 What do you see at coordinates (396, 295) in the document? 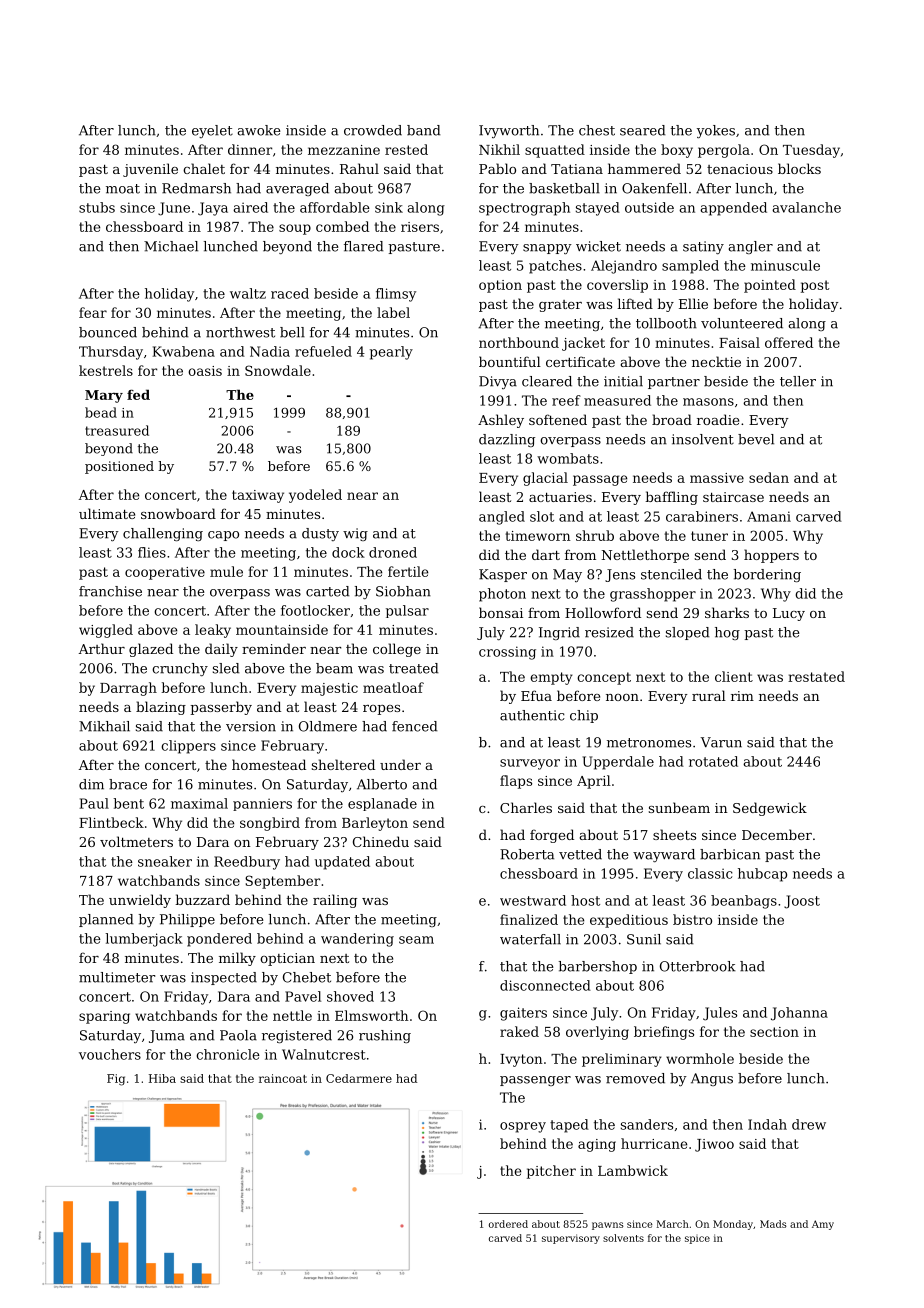
I see `flimsy` at bounding box center [396, 295].
